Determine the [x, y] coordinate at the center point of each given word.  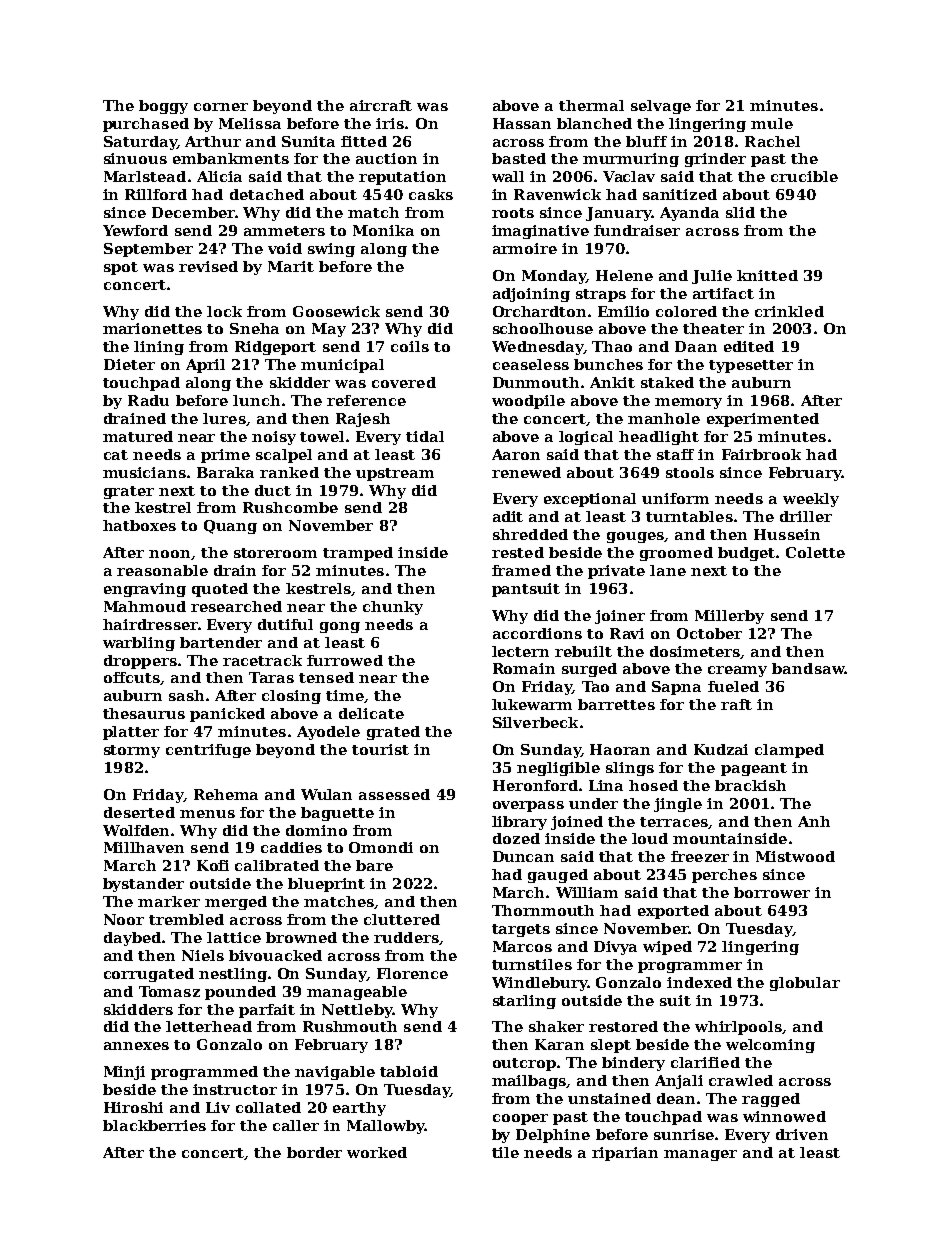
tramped [358, 554]
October [709, 633]
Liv [218, 1107]
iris [390, 123]
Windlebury [539, 984]
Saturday [140, 143]
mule [772, 123]
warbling [139, 644]
